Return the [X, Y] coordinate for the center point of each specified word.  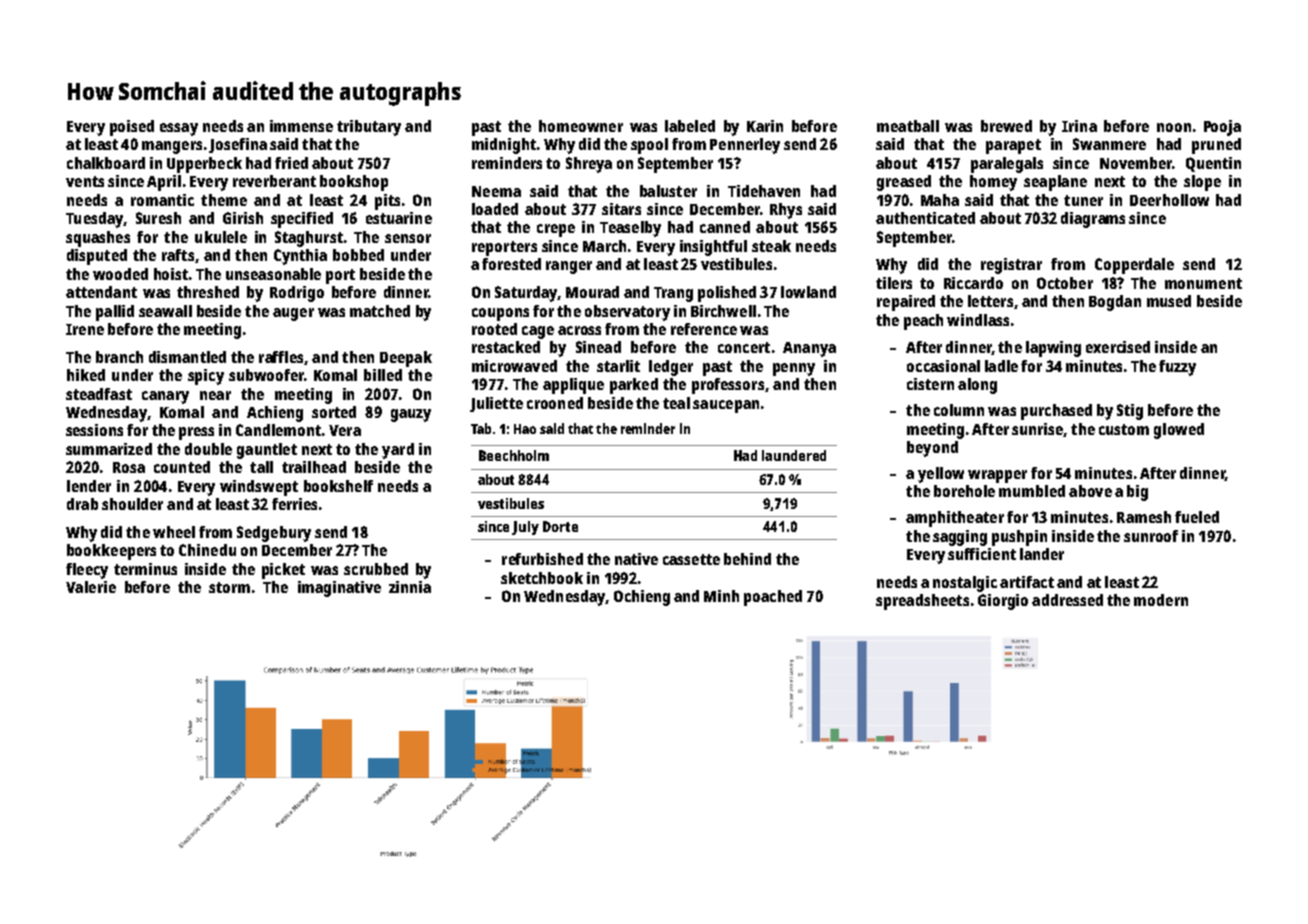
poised [132, 128]
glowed [1179, 431]
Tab [481, 428]
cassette [691, 559]
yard [398, 451]
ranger [569, 267]
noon [1174, 127]
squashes [98, 239]
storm [229, 587]
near [215, 395]
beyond [932, 449]
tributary [369, 128]
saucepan [726, 406]
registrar [1011, 266]
